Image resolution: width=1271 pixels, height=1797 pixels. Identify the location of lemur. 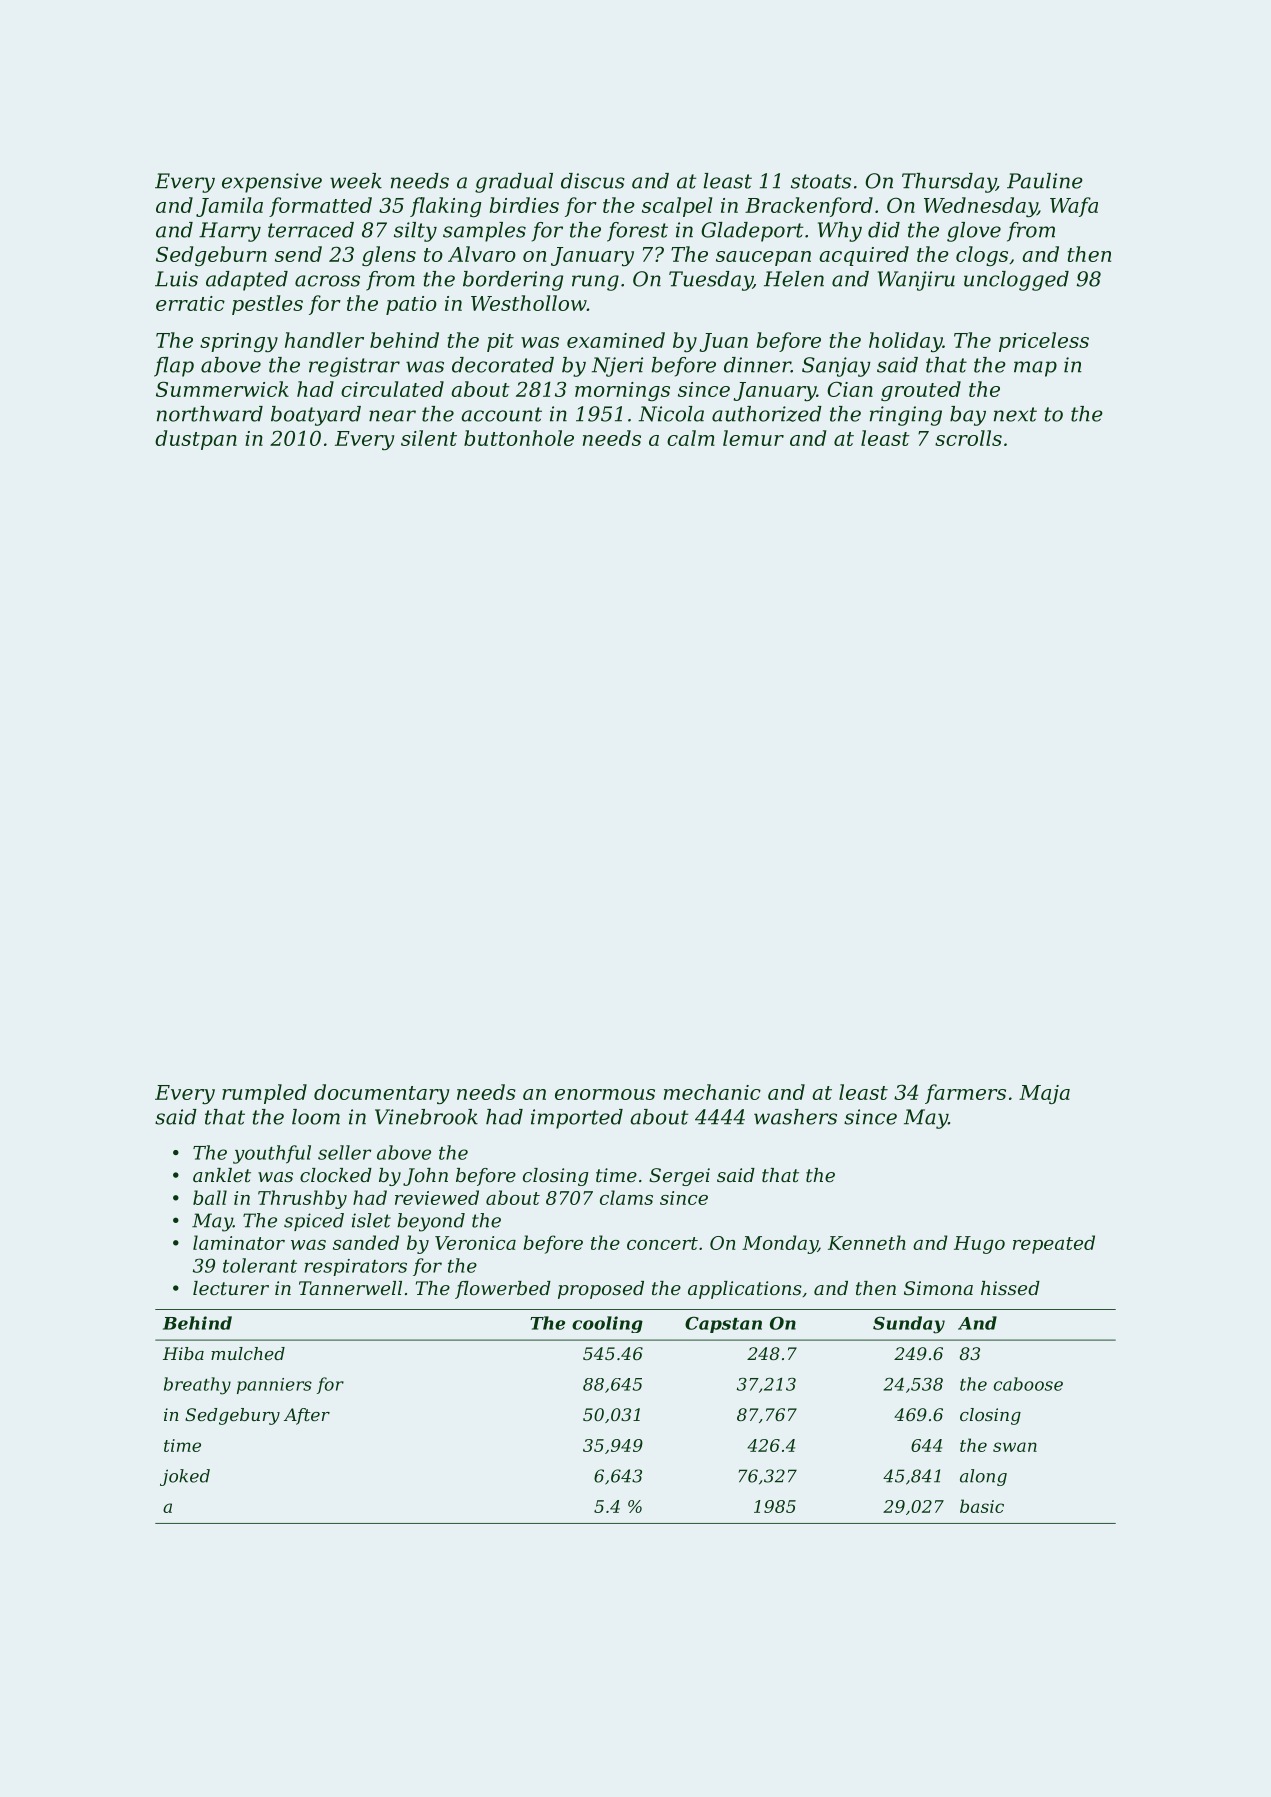
(753, 438).
